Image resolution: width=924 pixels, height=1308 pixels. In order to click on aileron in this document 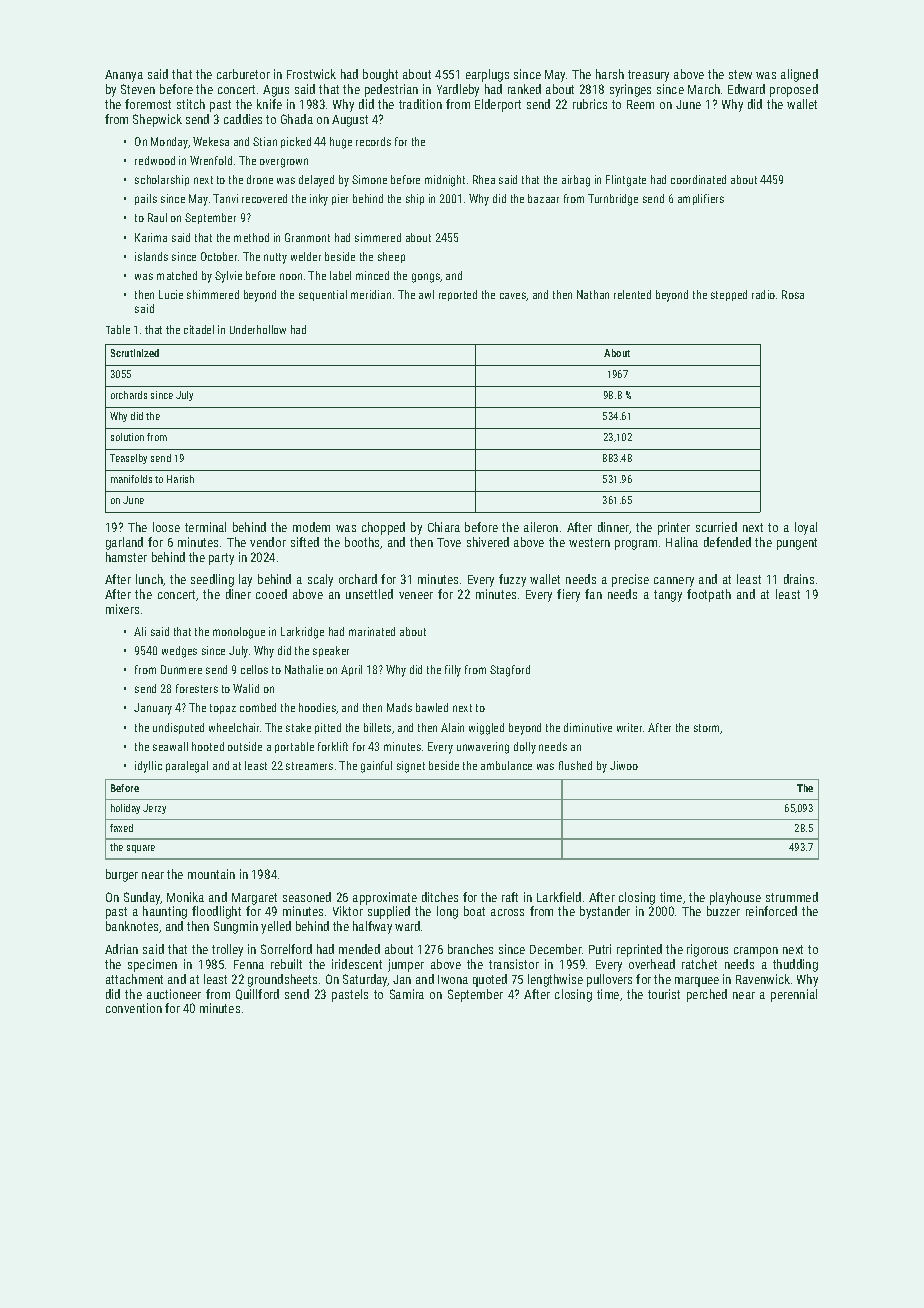, I will do `click(541, 527)`.
